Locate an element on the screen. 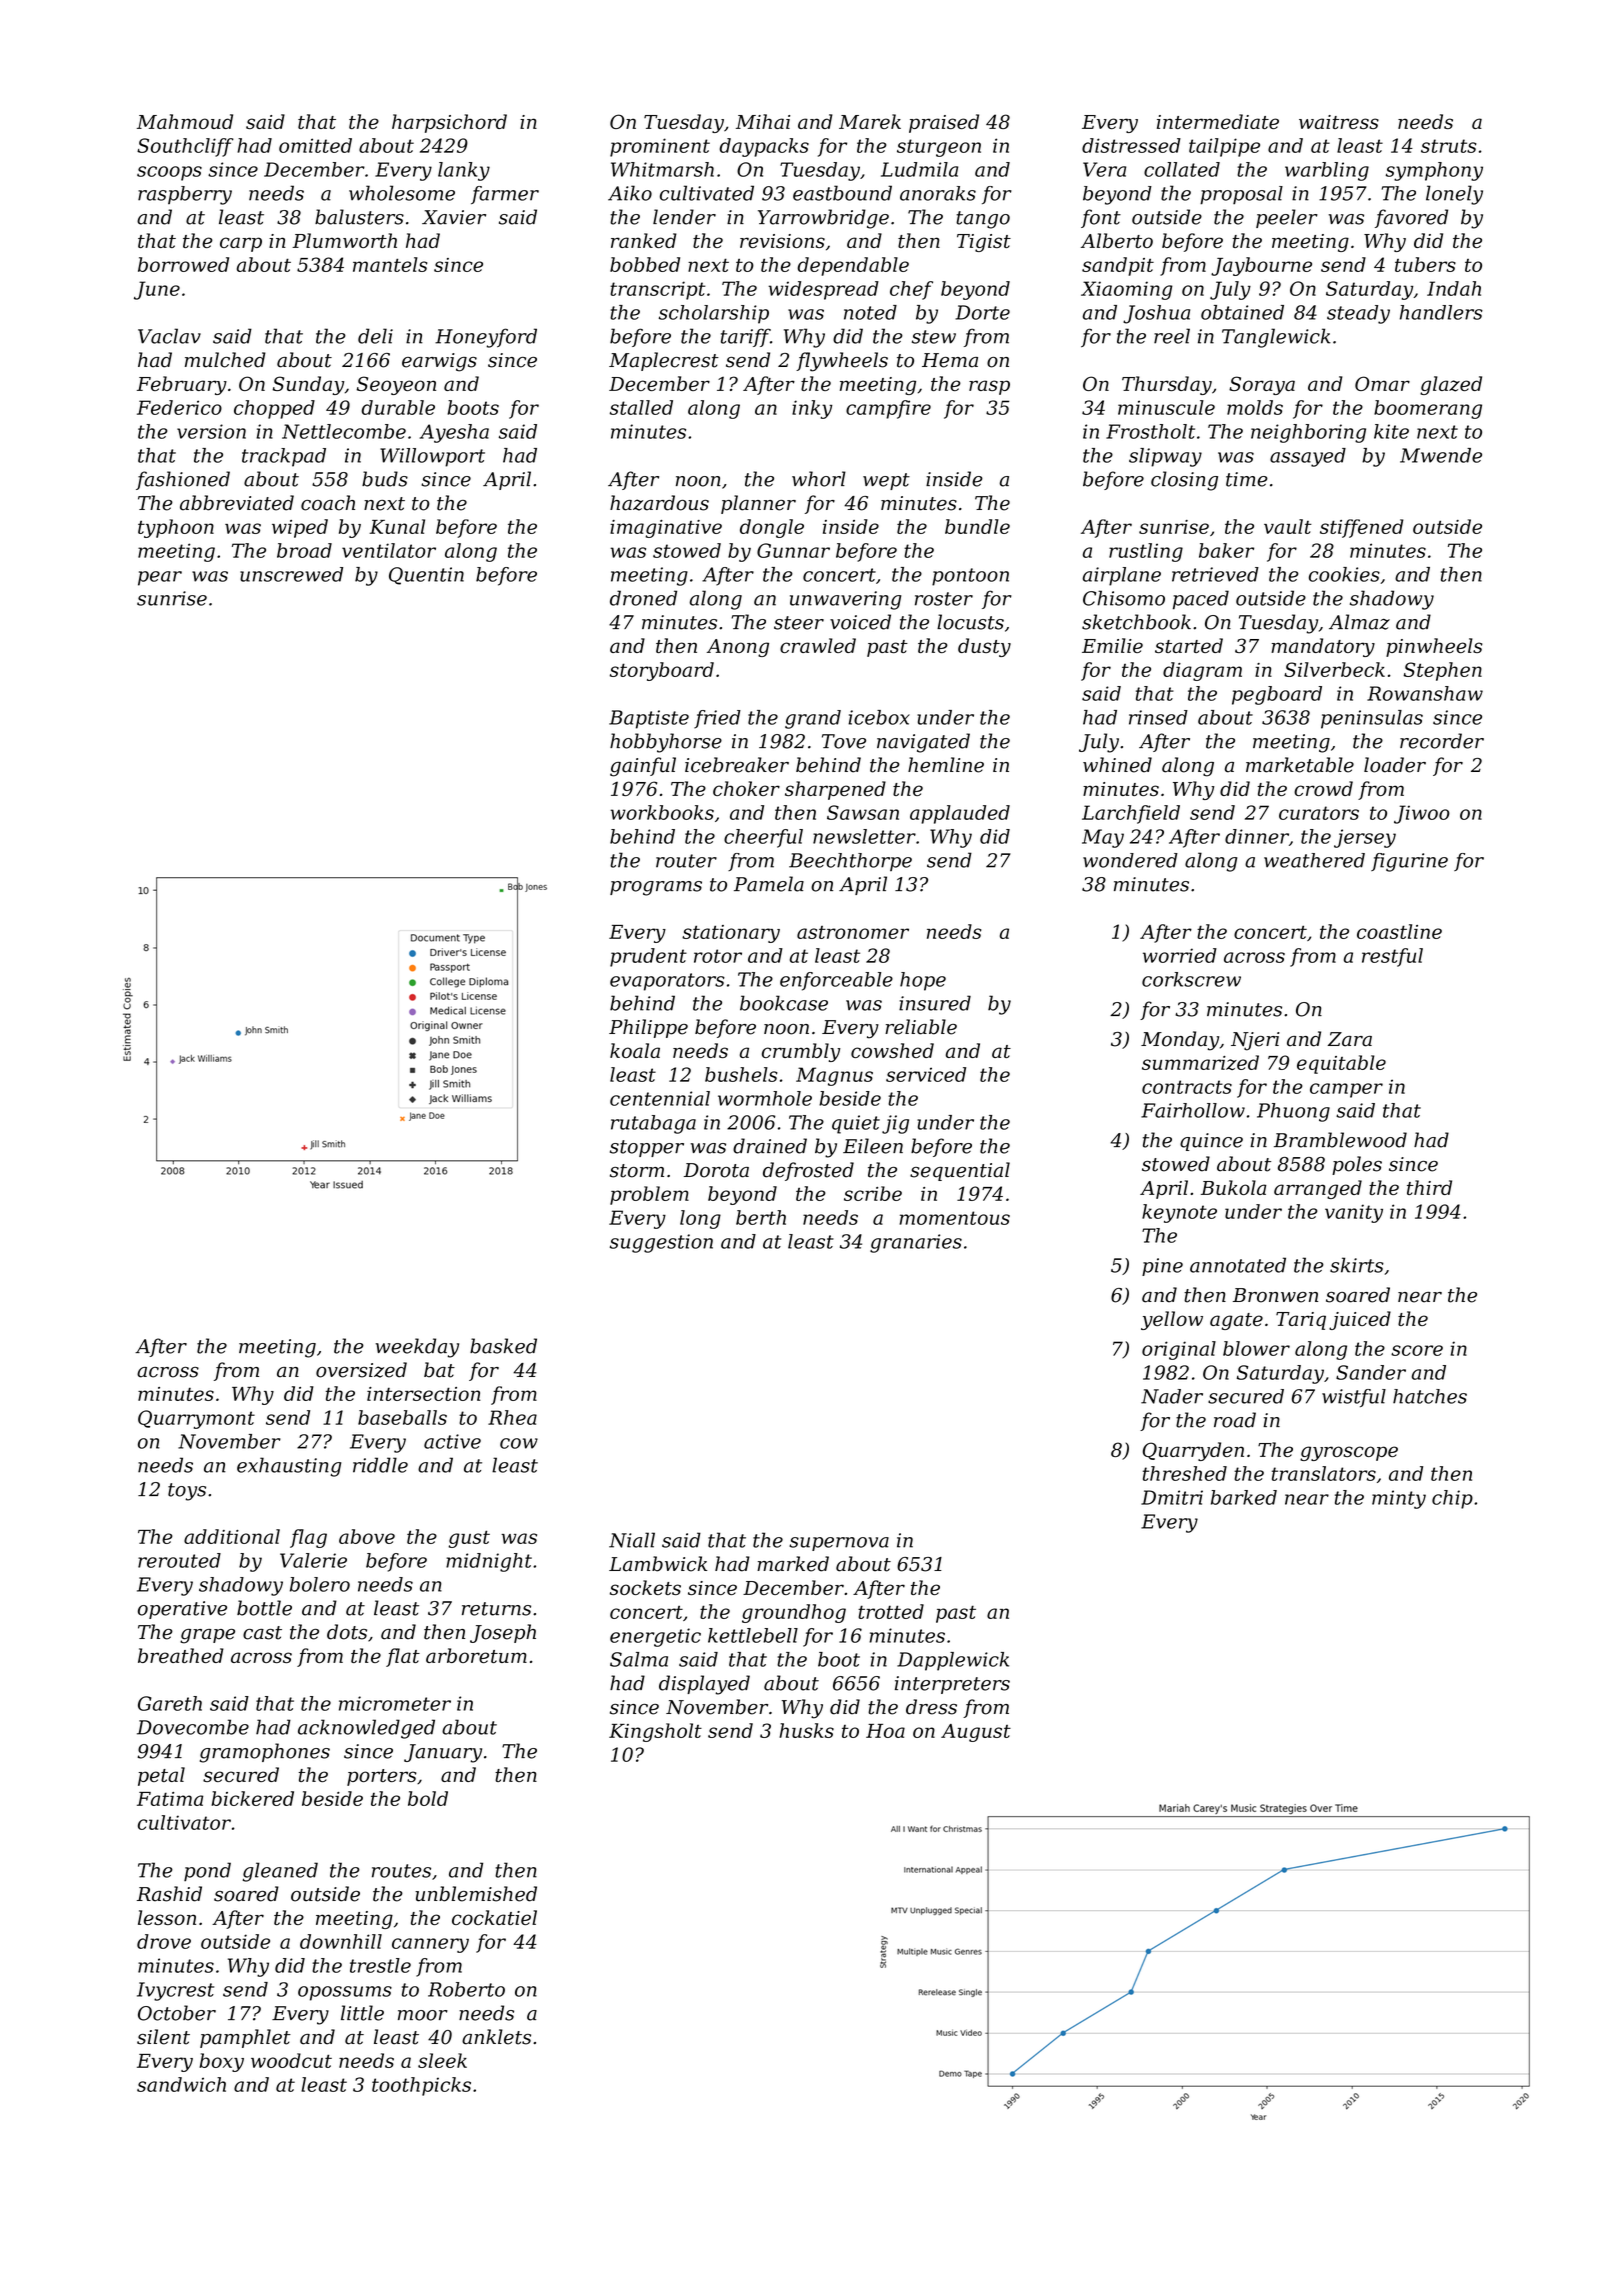 This screenshot has height=2292, width=1620. praised is located at coordinates (944, 123).
